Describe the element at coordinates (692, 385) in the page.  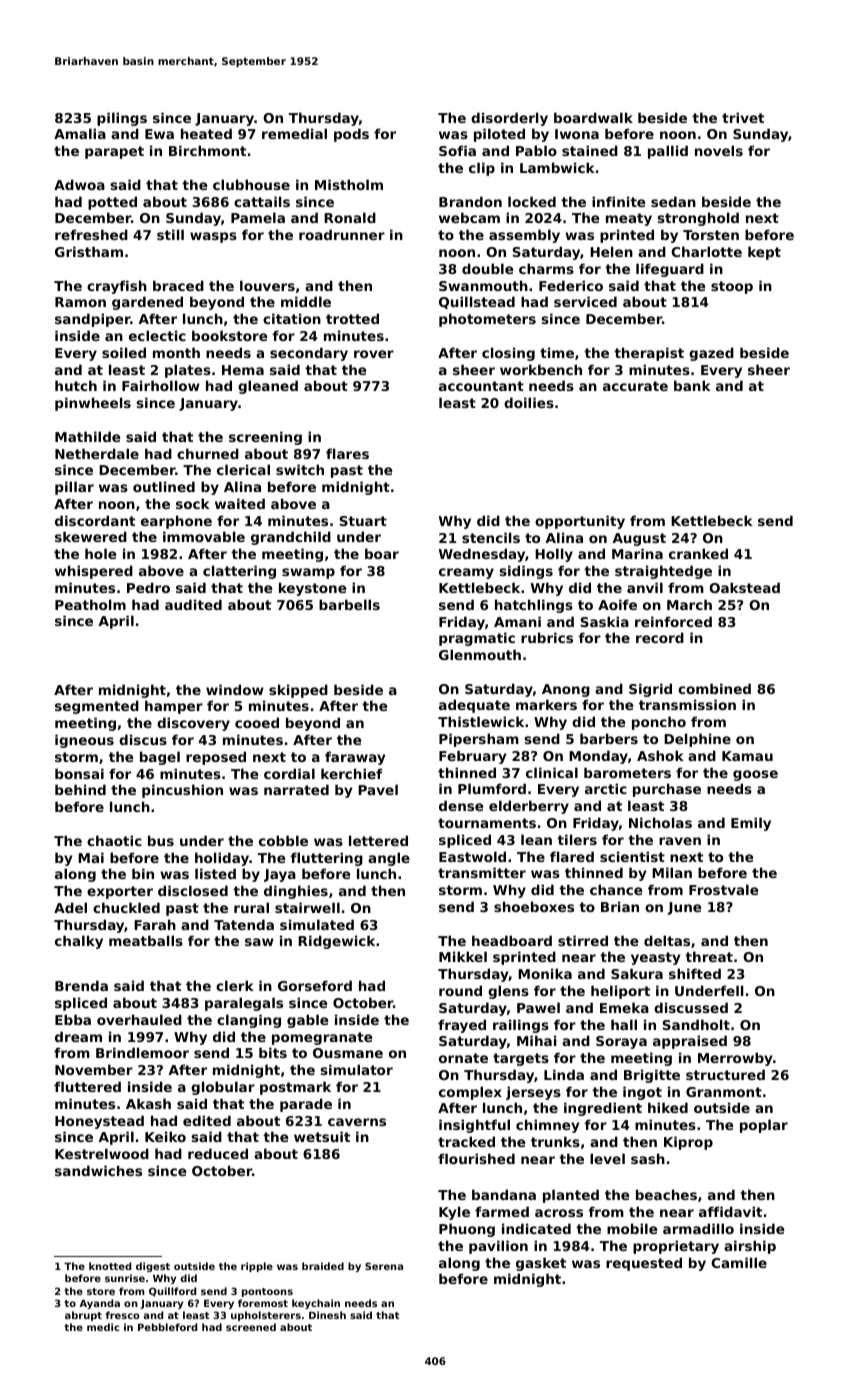
I see `bank` at that location.
